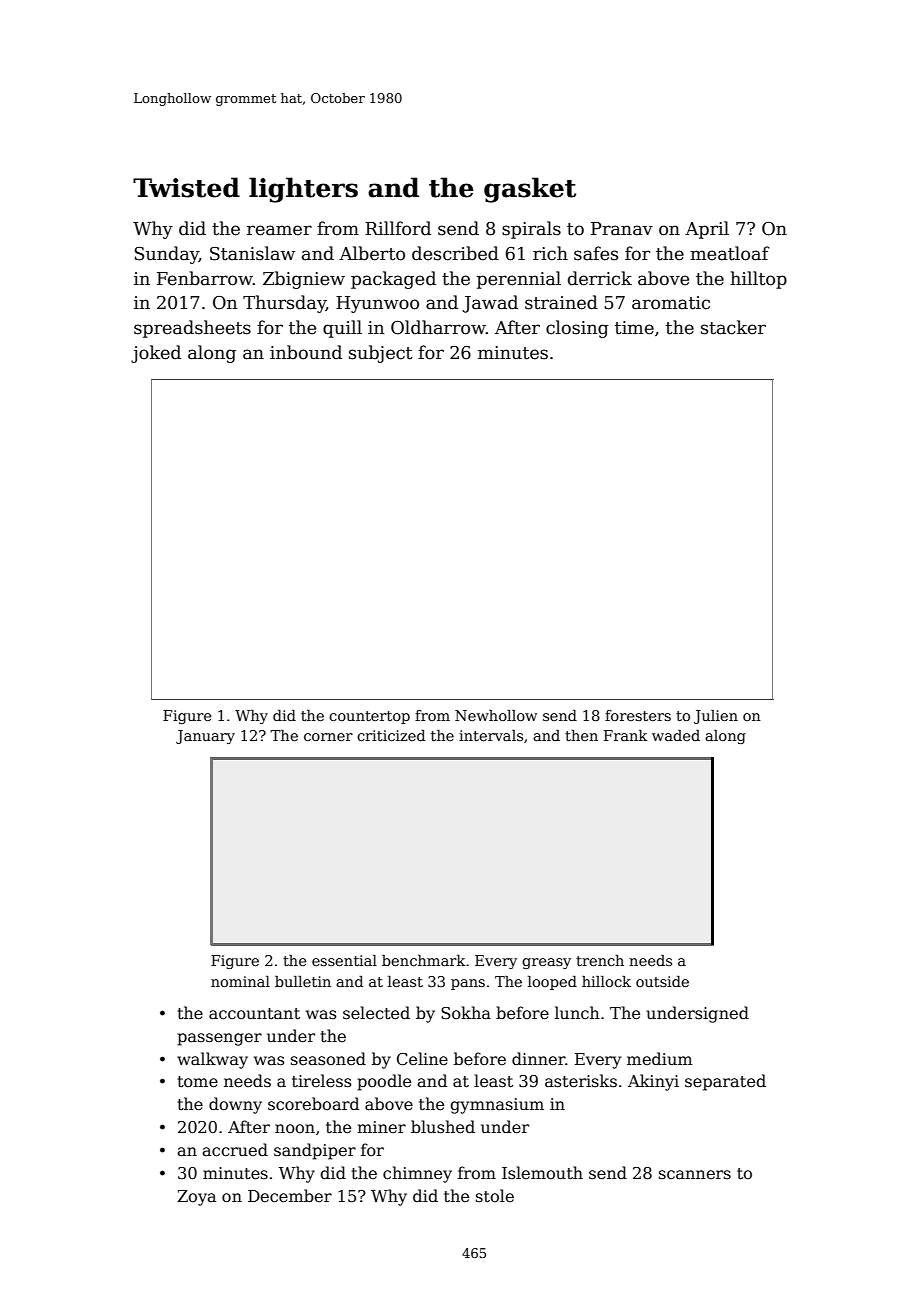  What do you see at coordinates (716, 717) in the image?
I see `Julien` at bounding box center [716, 717].
